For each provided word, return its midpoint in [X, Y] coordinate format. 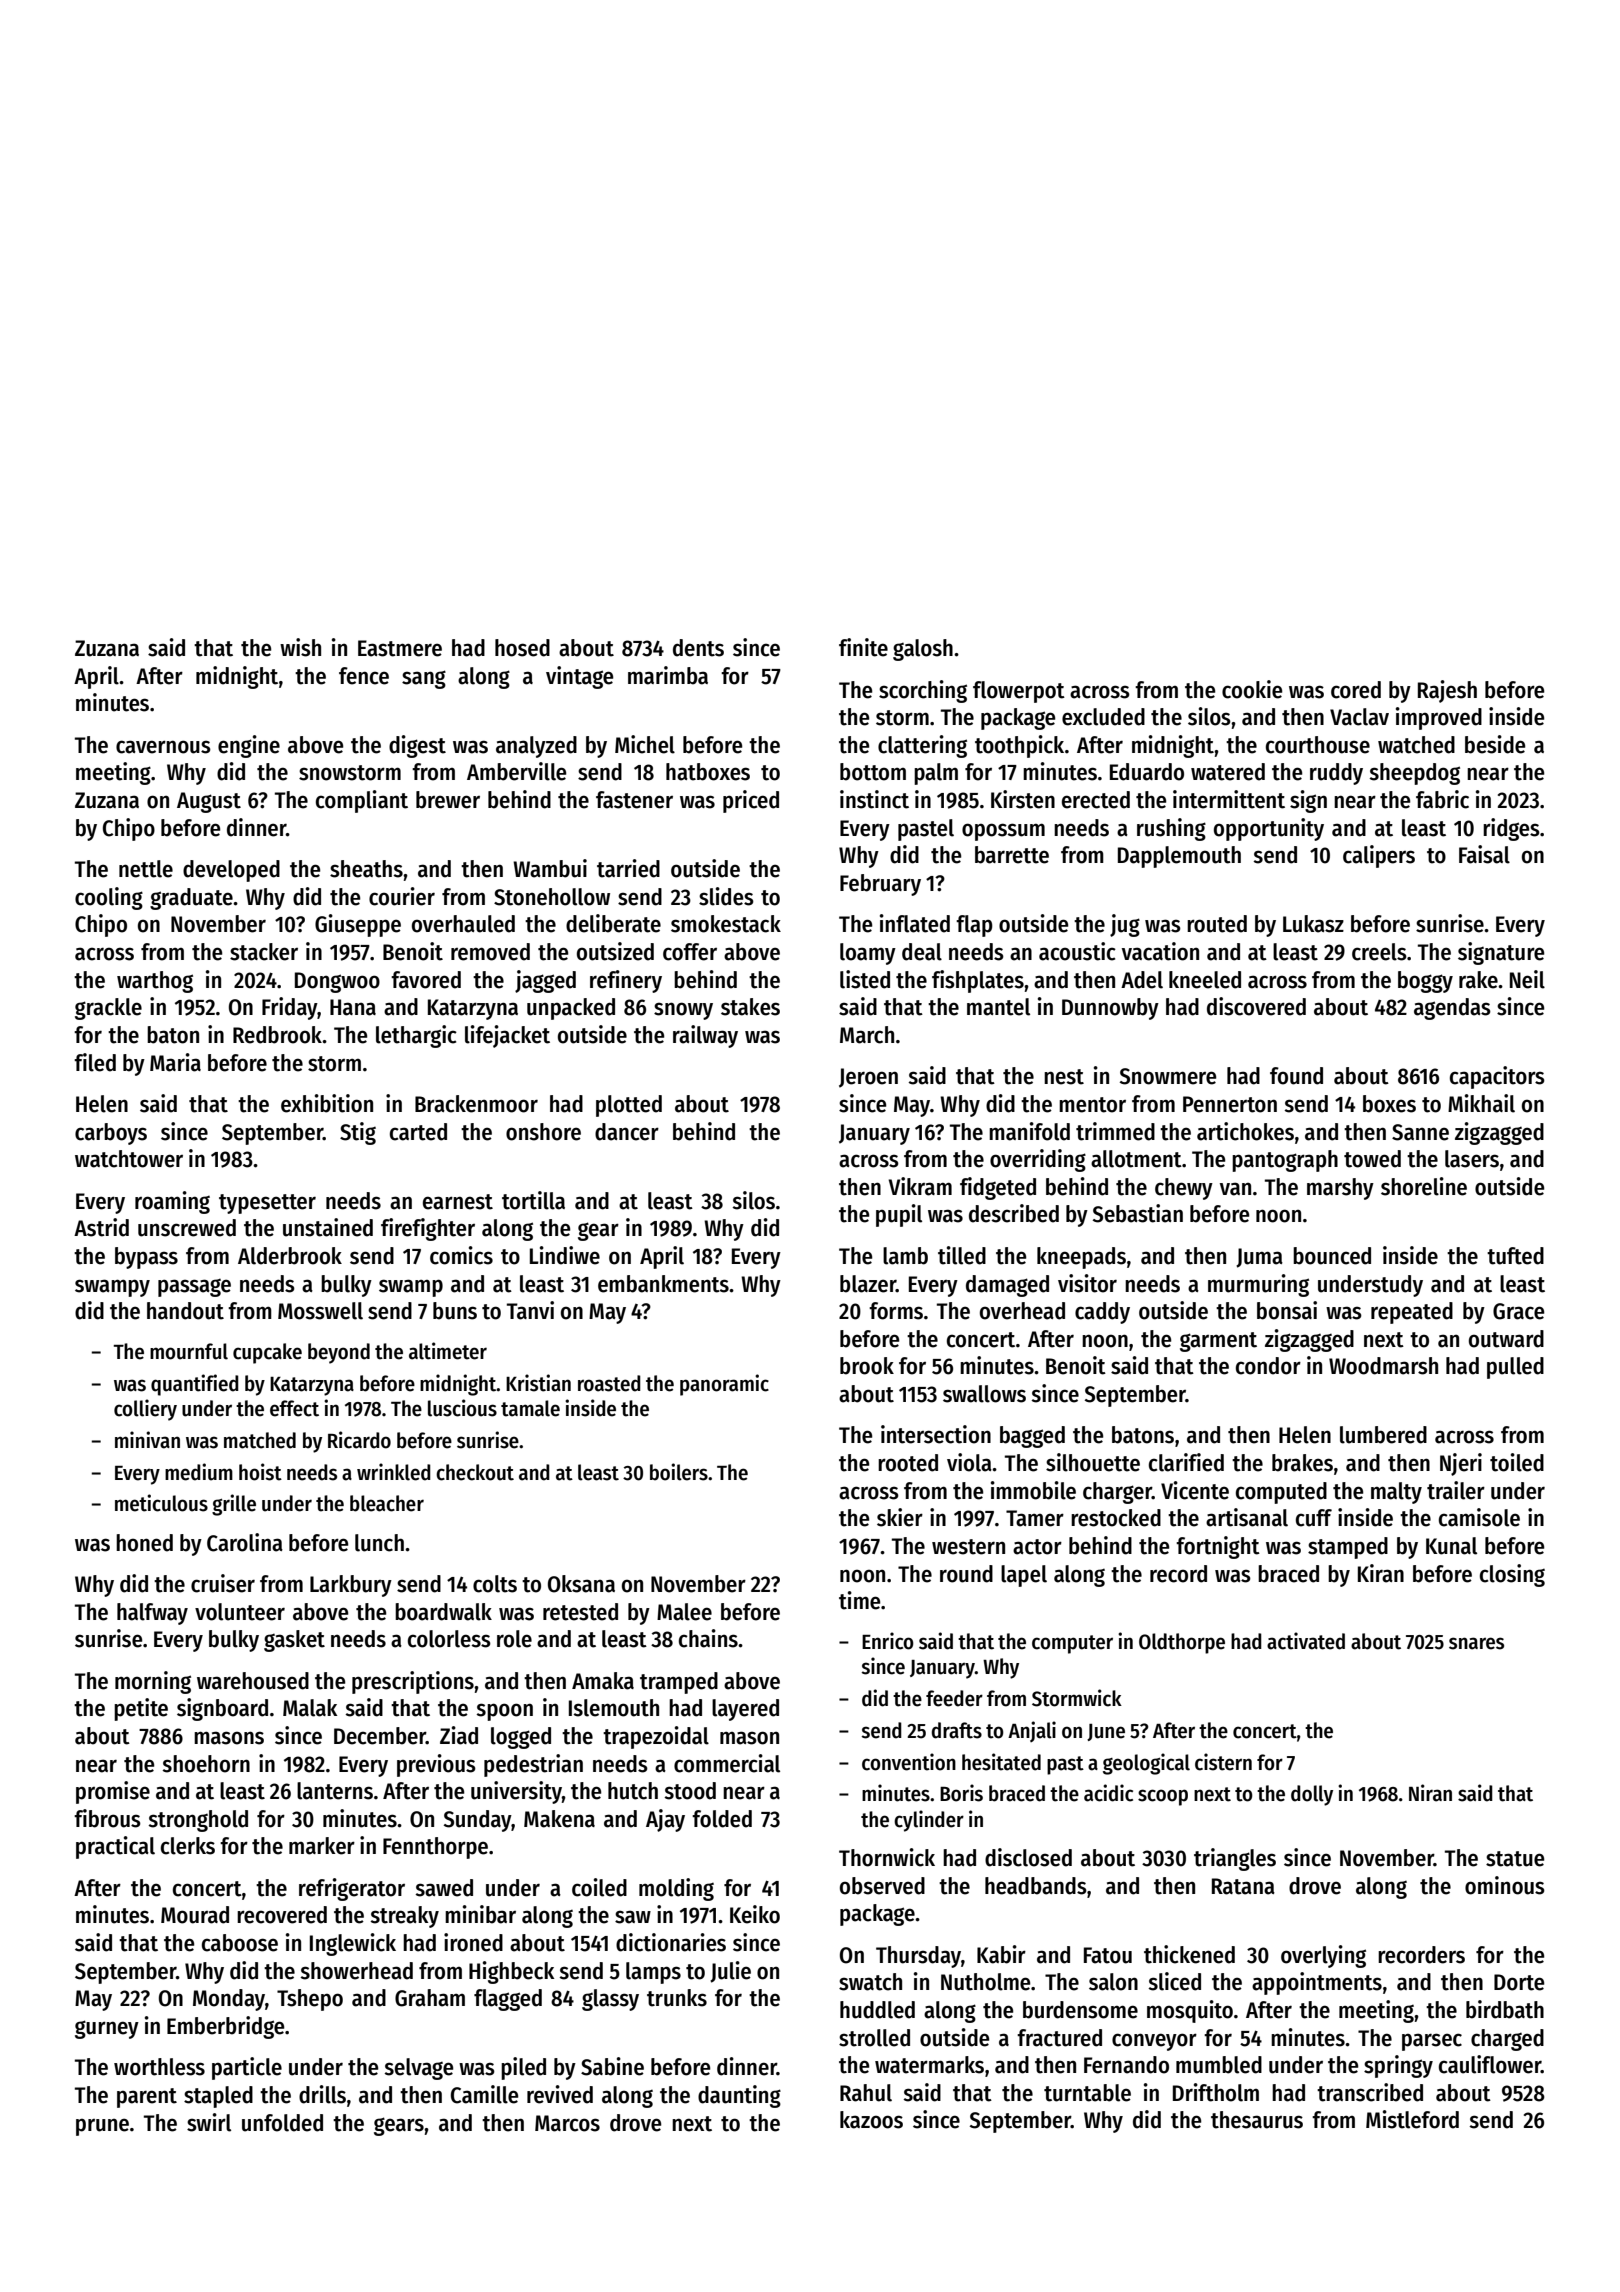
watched [1416, 745]
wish [300, 647]
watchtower [129, 1159]
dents [698, 648]
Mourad [195, 1915]
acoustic [1077, 951]
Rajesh [1447, 691]
